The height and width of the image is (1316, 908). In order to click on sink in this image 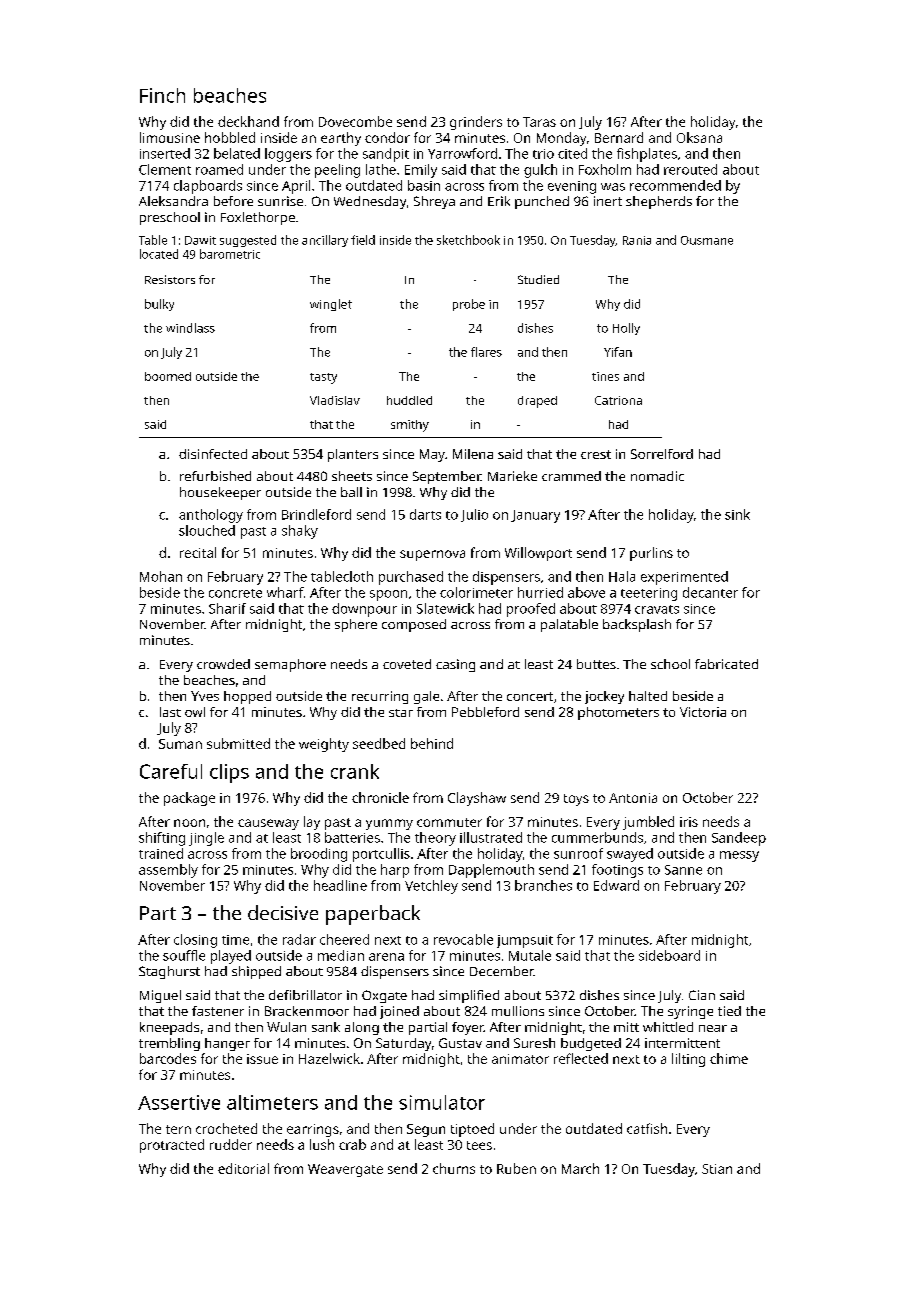, I will do `click(737, 514)`.
